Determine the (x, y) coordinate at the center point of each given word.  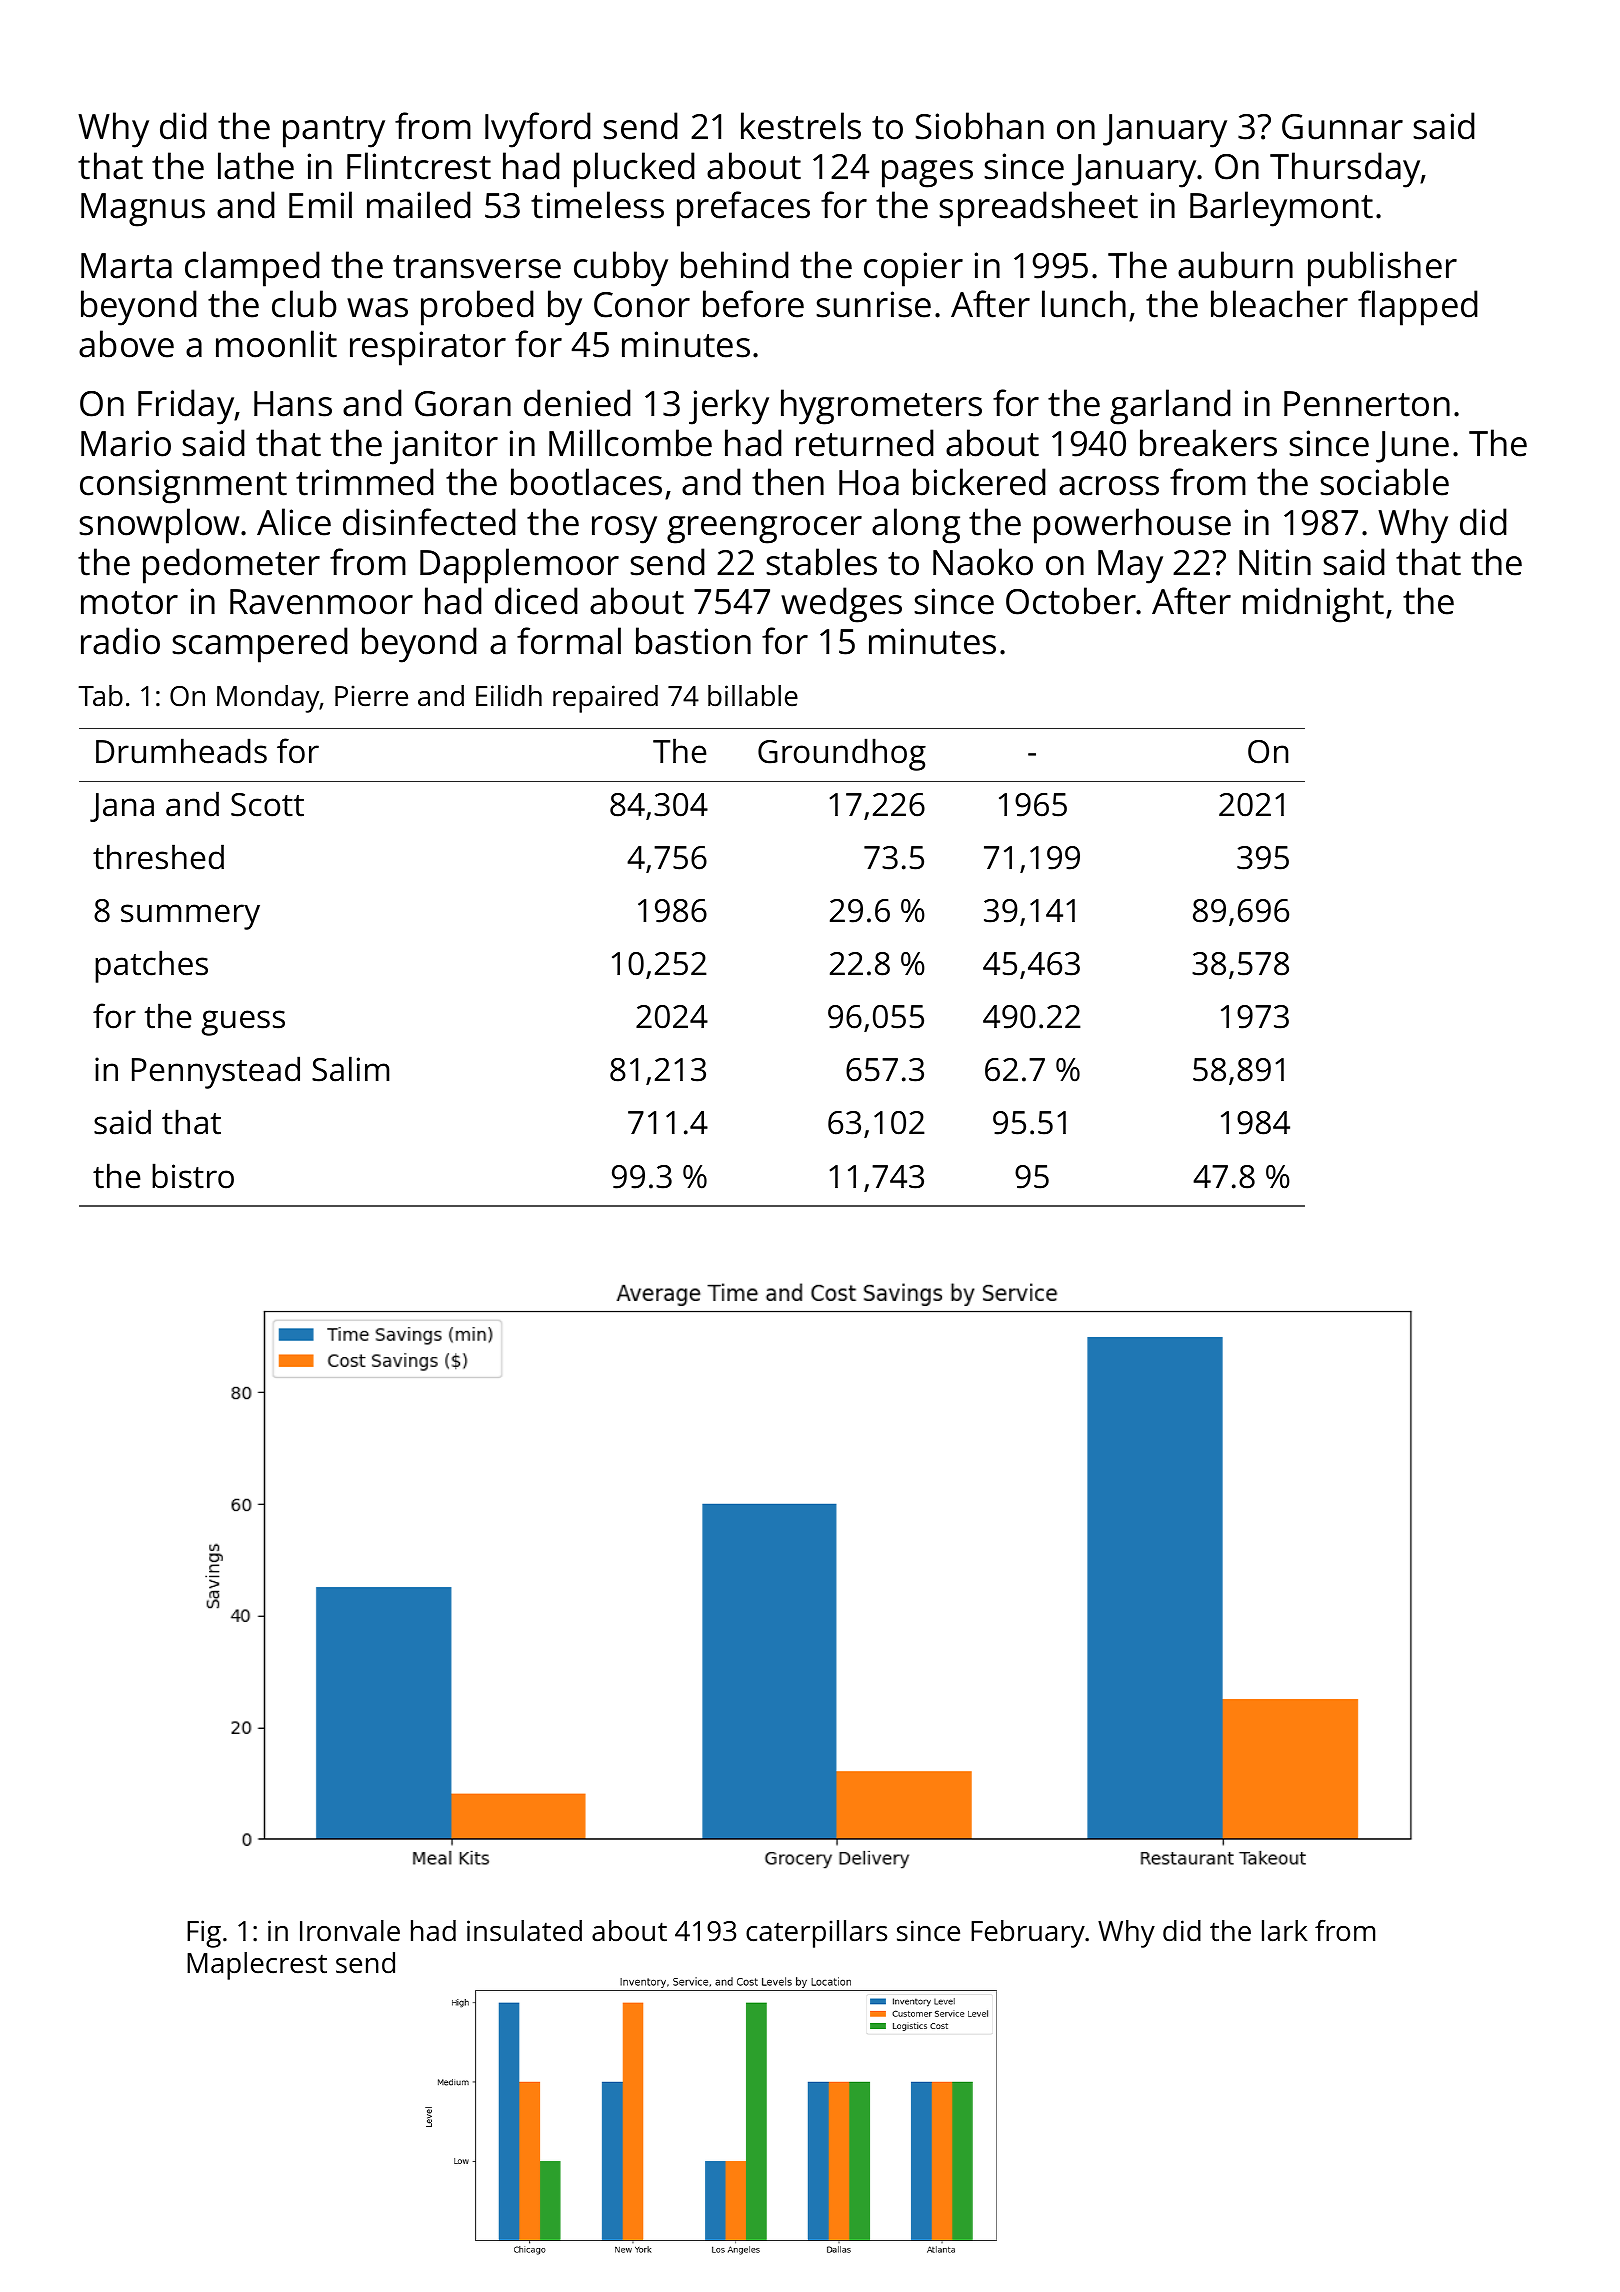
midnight (1313, 605)
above (126, 344)
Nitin (1275, 562)
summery (190, 917)
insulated (524, 1931)
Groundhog (842, 754)
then (788, 482)
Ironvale (350, 1931)
